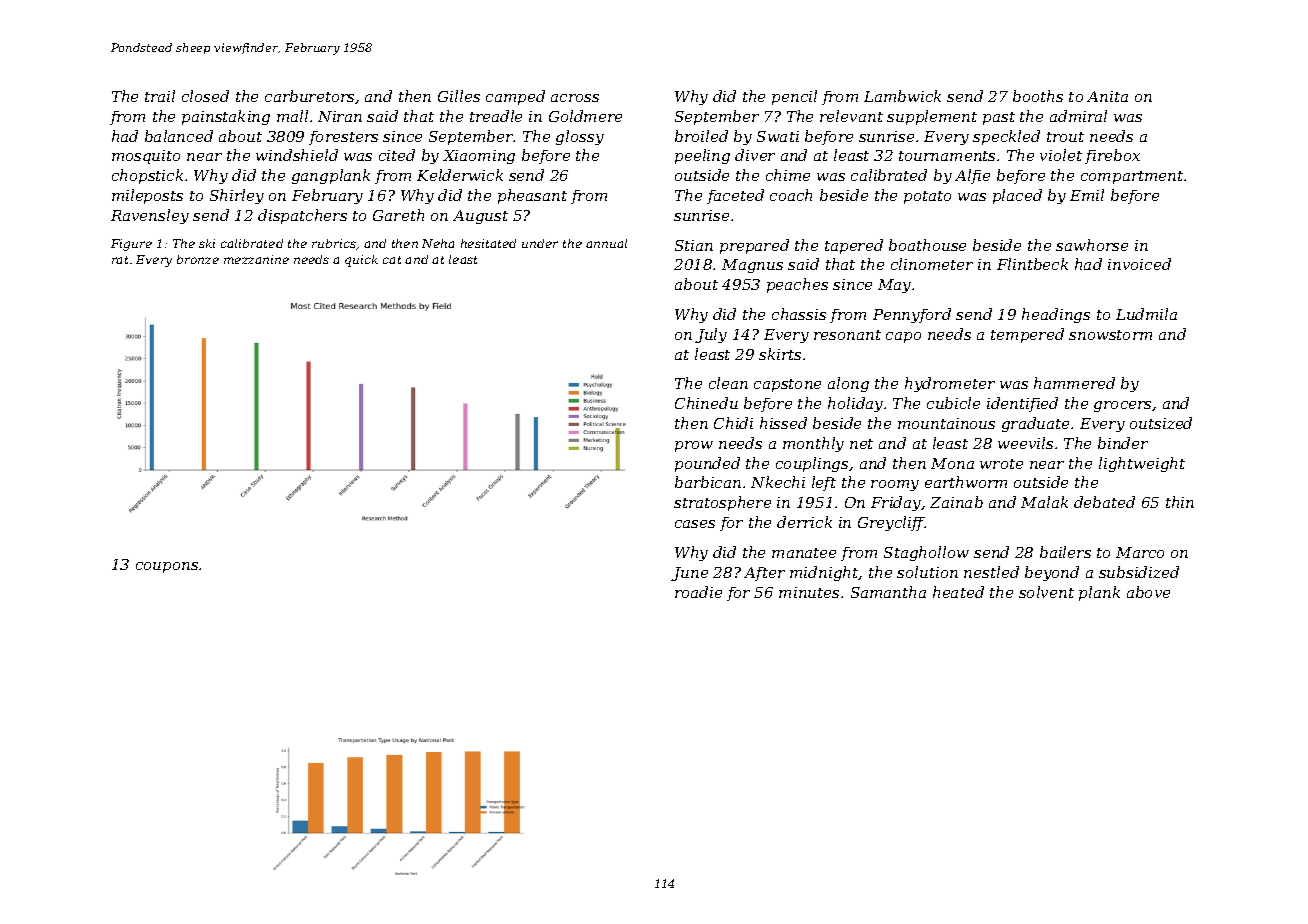 The image size is (1308, 924). I want to click on Figure, so click(131, 245).
